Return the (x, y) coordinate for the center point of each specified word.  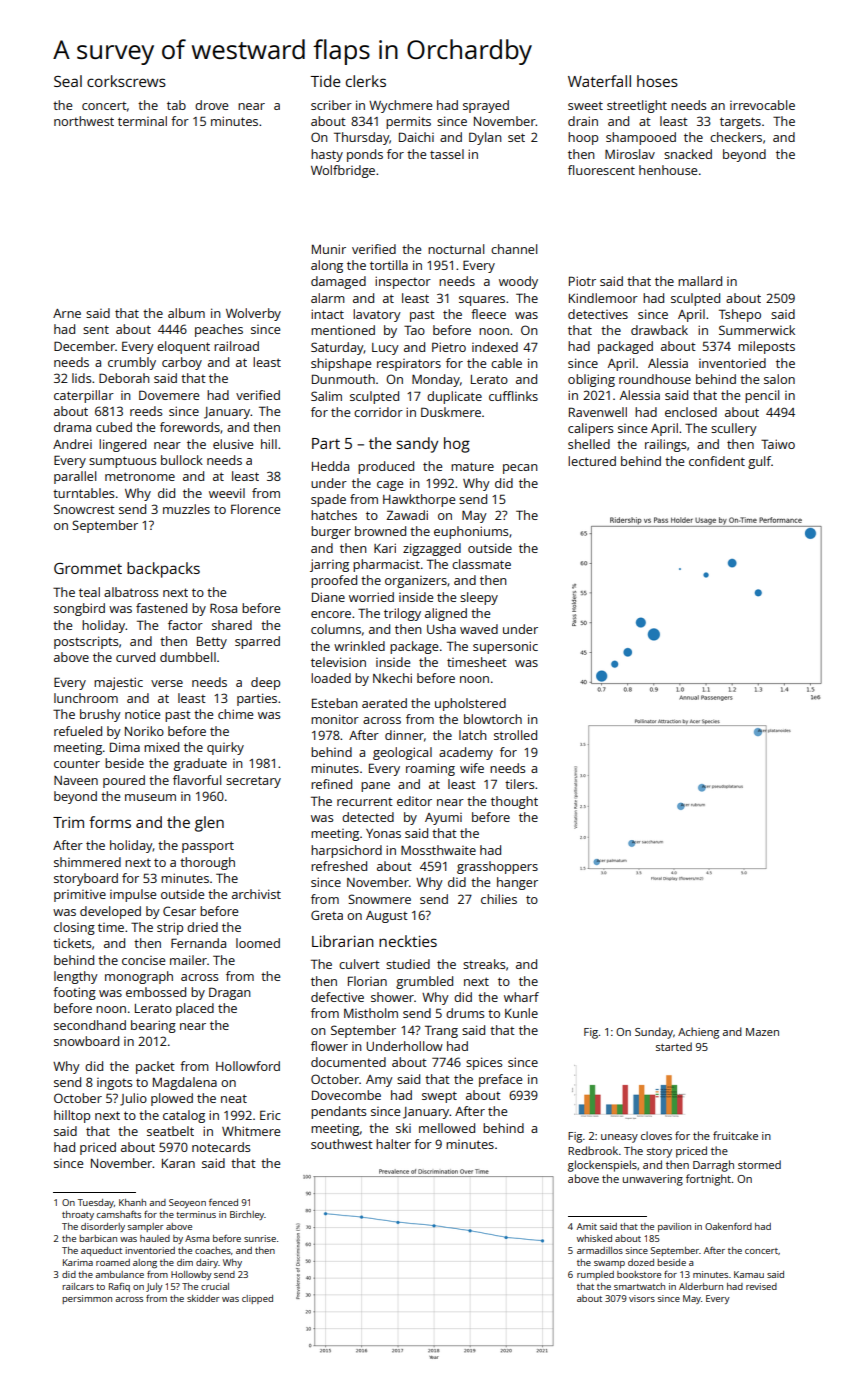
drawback (659, 330)
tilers (519, 784)
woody (518, 282)
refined (331, 784)
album (186, 313)
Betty (212, 642)
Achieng (698, 1033)
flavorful (197, 780)
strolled (515, 735)
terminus (196, 1214)
